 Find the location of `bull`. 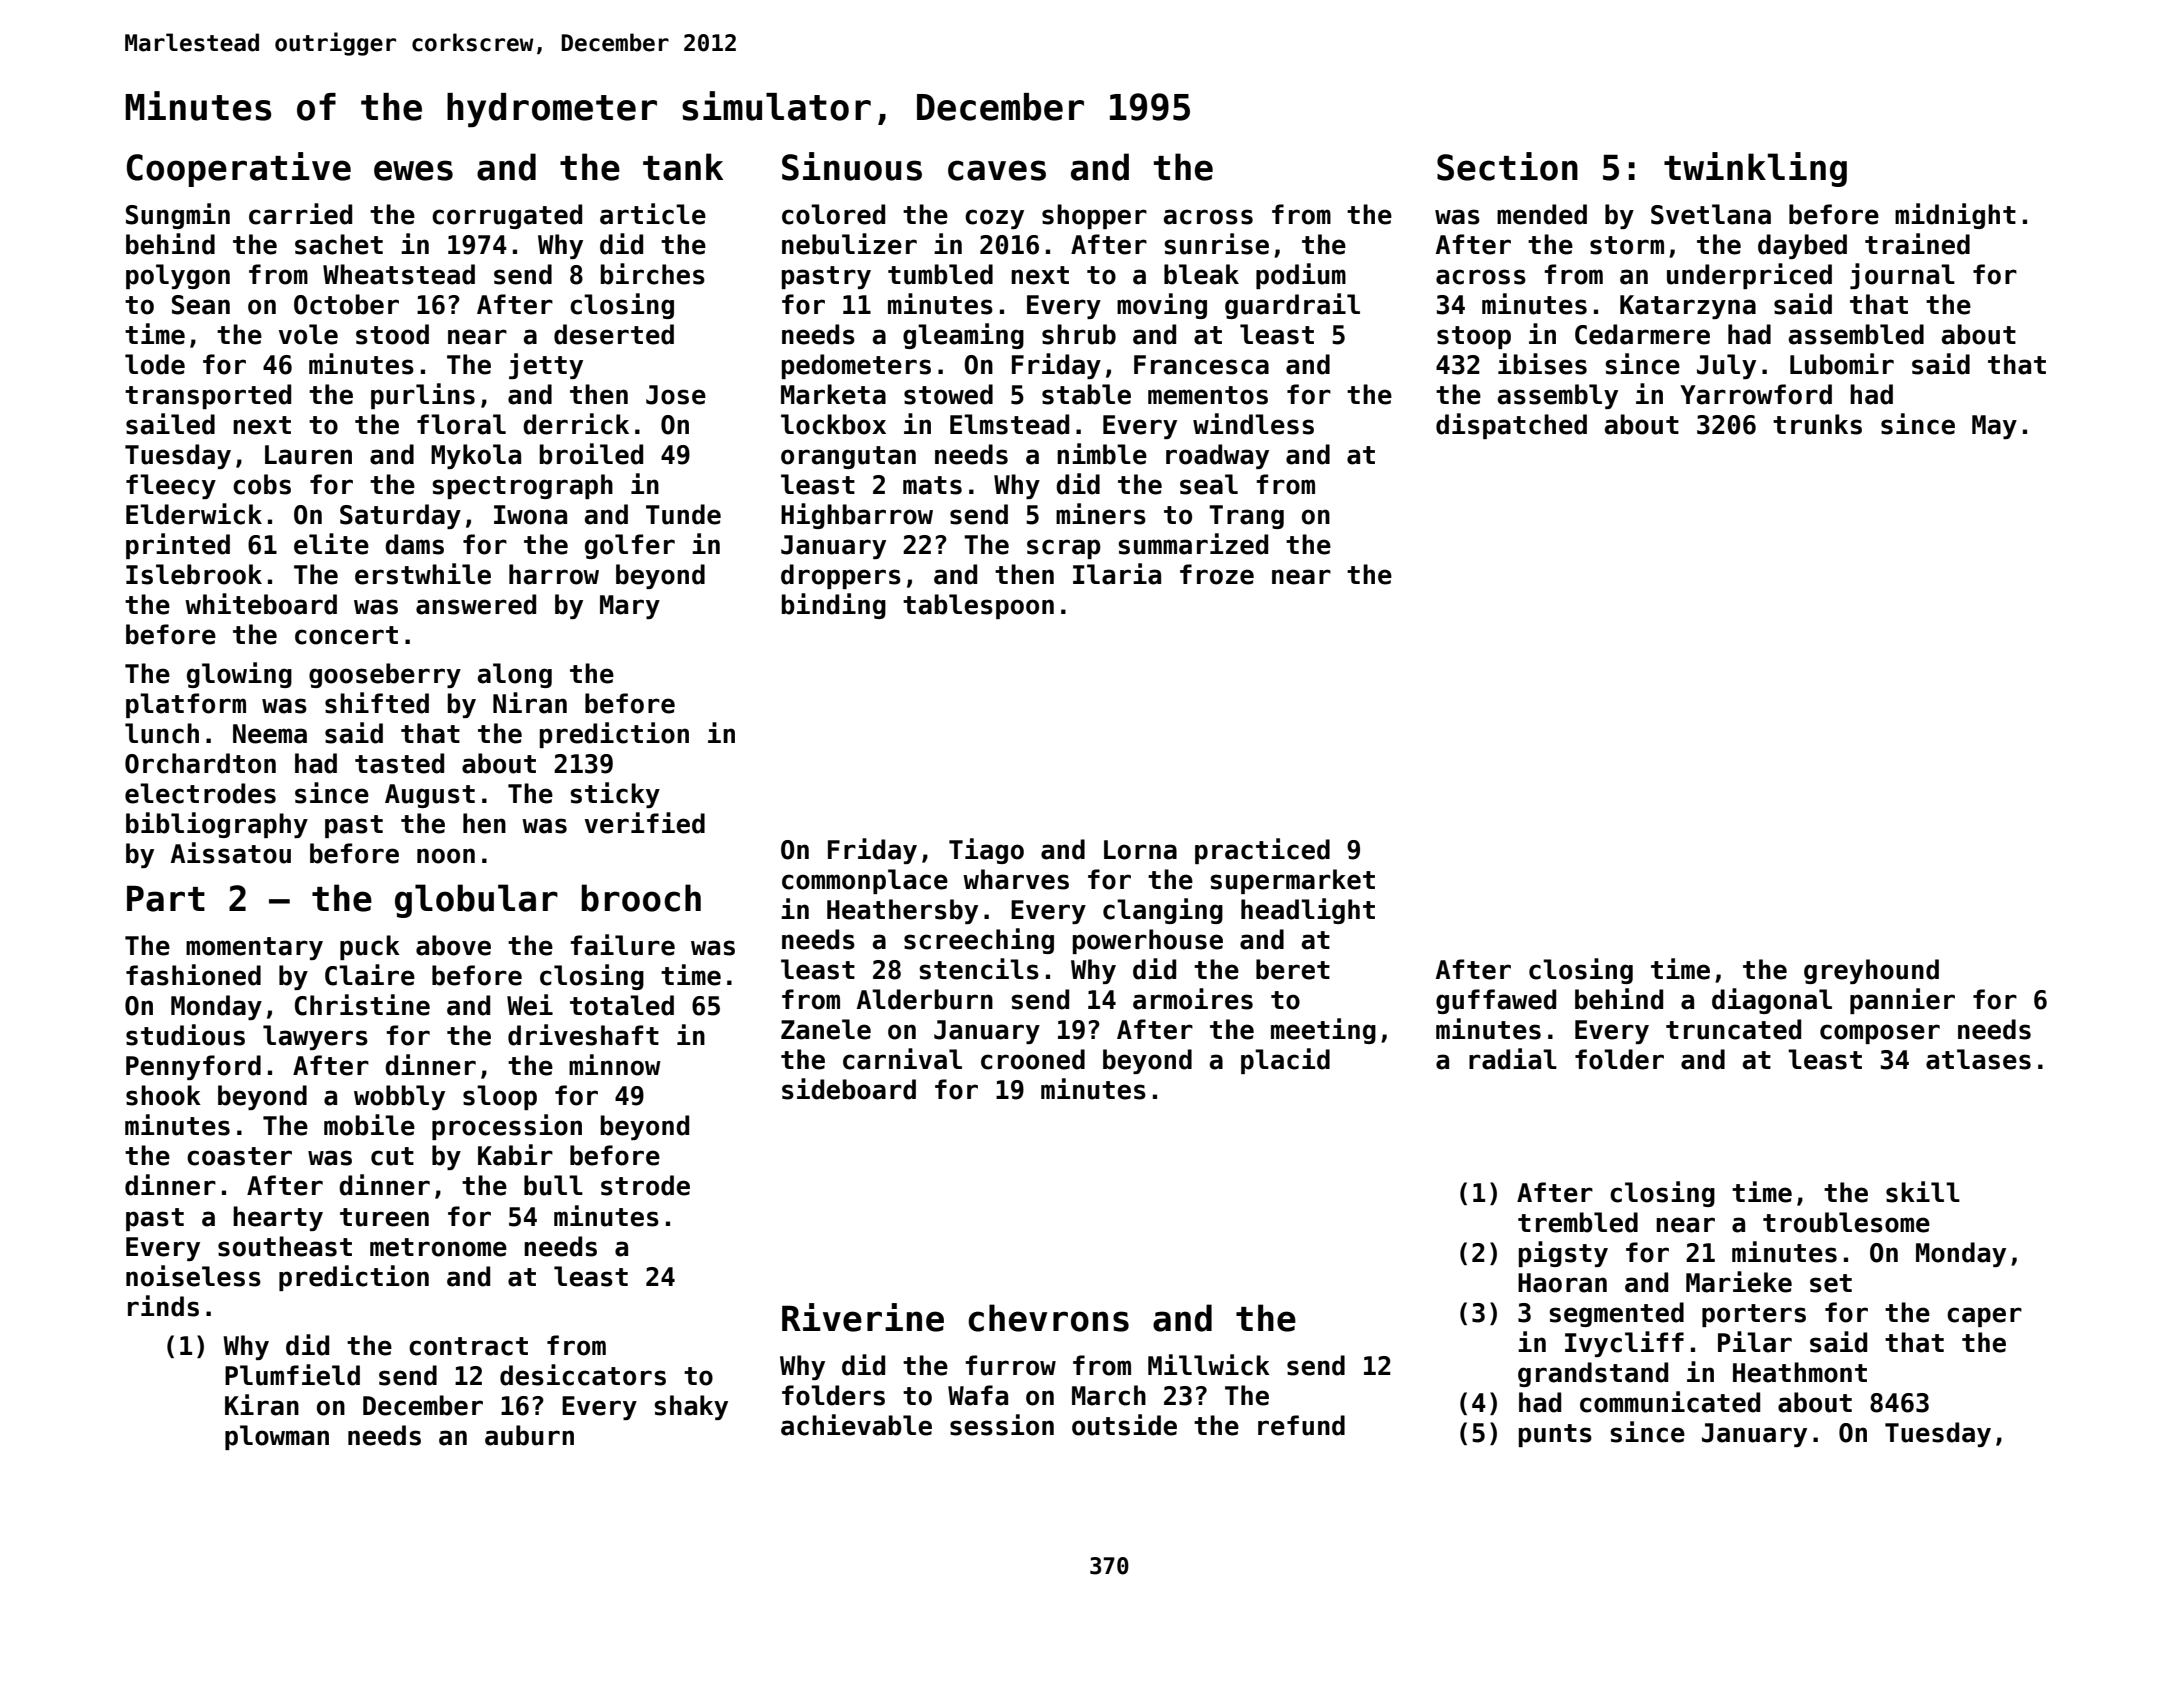

bull is located at coordinates (553, 1185).
